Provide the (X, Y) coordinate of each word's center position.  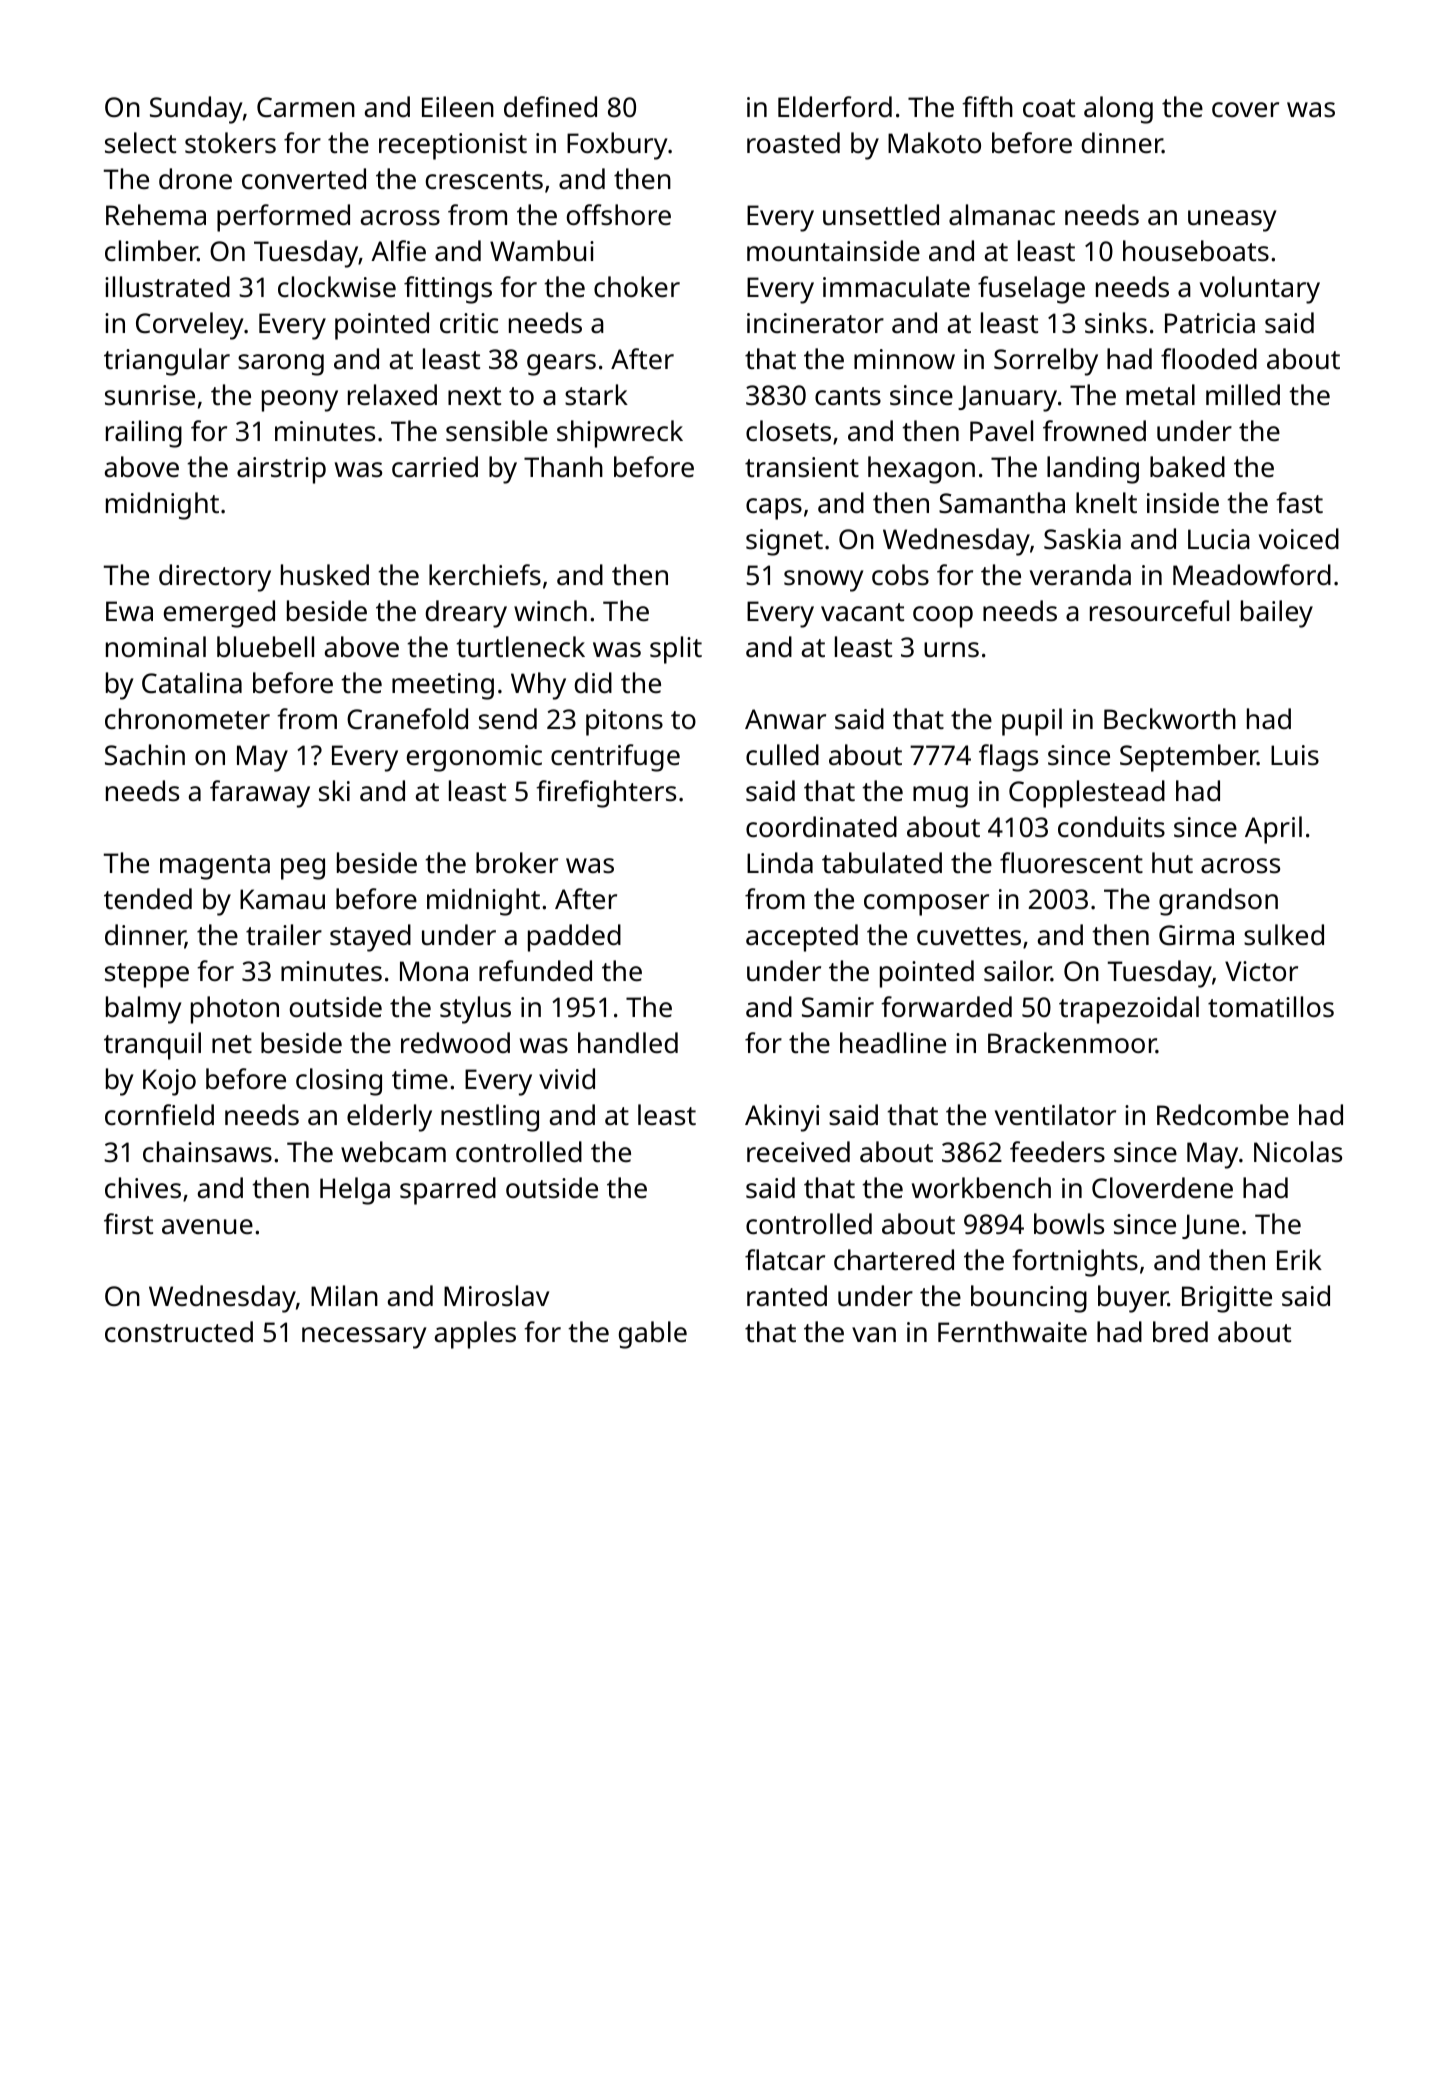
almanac (1002, 214)
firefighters (606, 794)
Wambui (542, 250)
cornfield (159, 1114)
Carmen (306, 107)
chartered (894, 1259)
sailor (1017, 970)
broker (517, 862)
